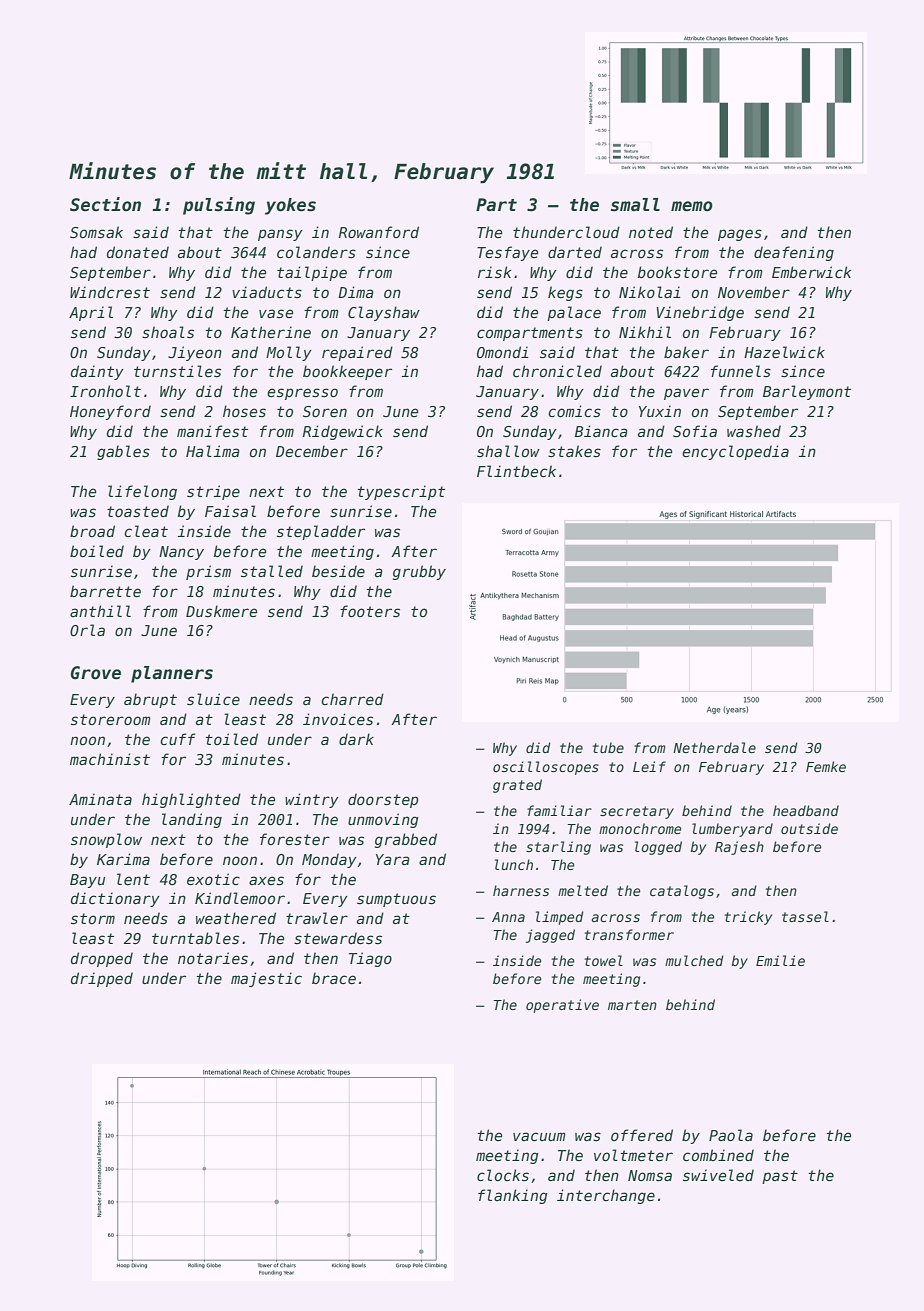 The height and width of the screenshot is (1311, 924). I want to click on flanking, so click(513, 1196).
